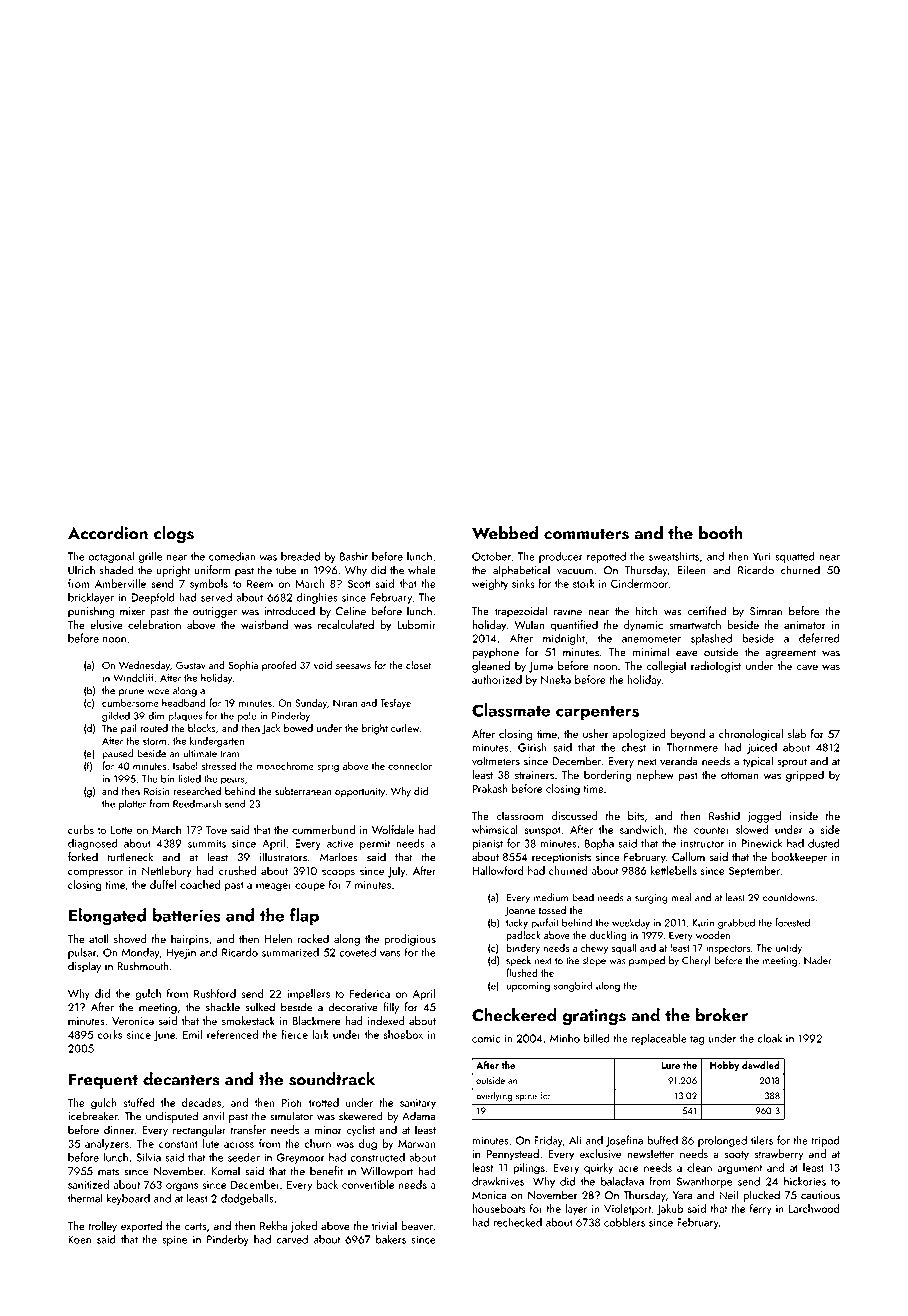 The image size is (908, 1316). Describe the element at coordinates (505, 533) in the document. I see `Webbed` at that location.
